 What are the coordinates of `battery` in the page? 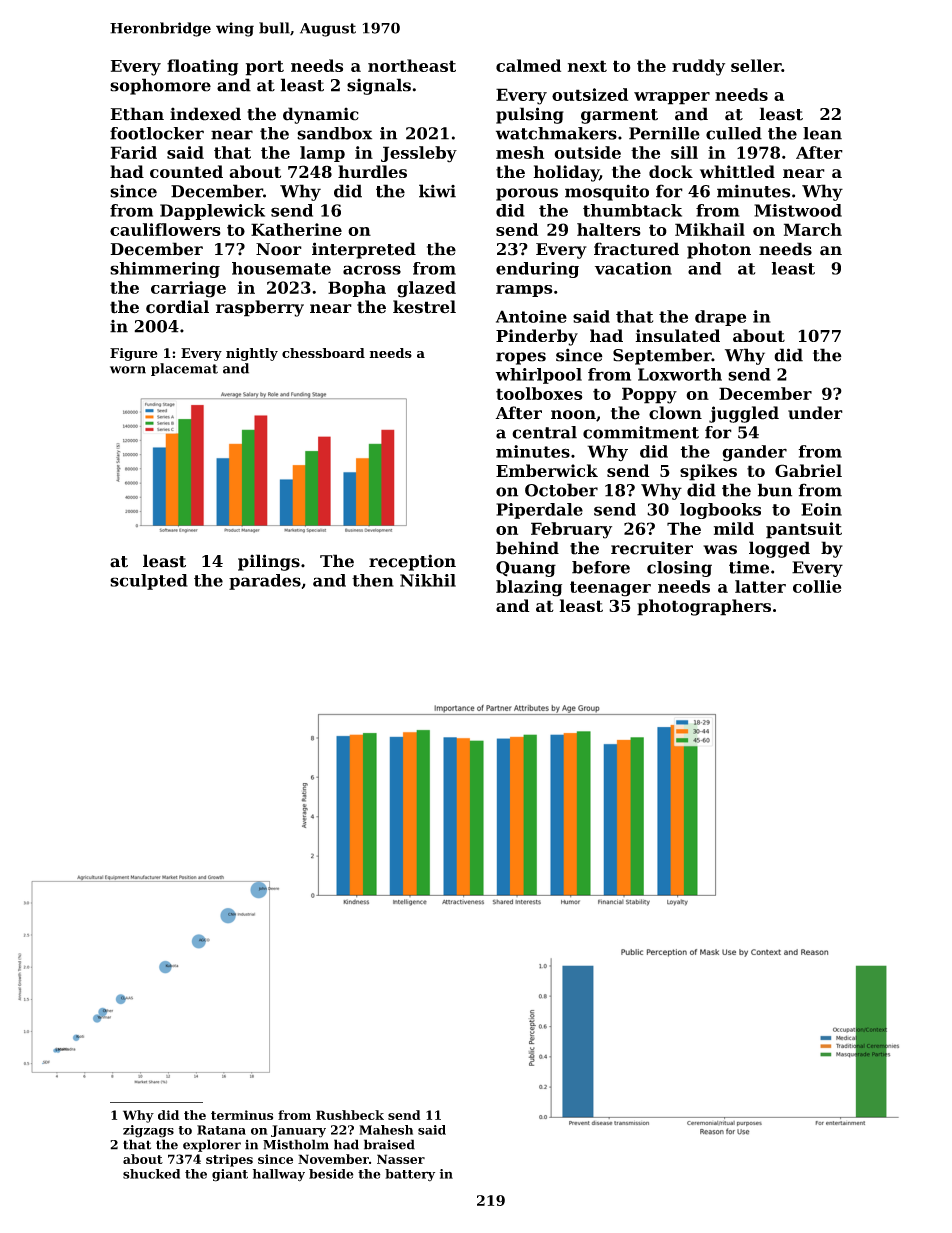 It's located at (410, 1175).
